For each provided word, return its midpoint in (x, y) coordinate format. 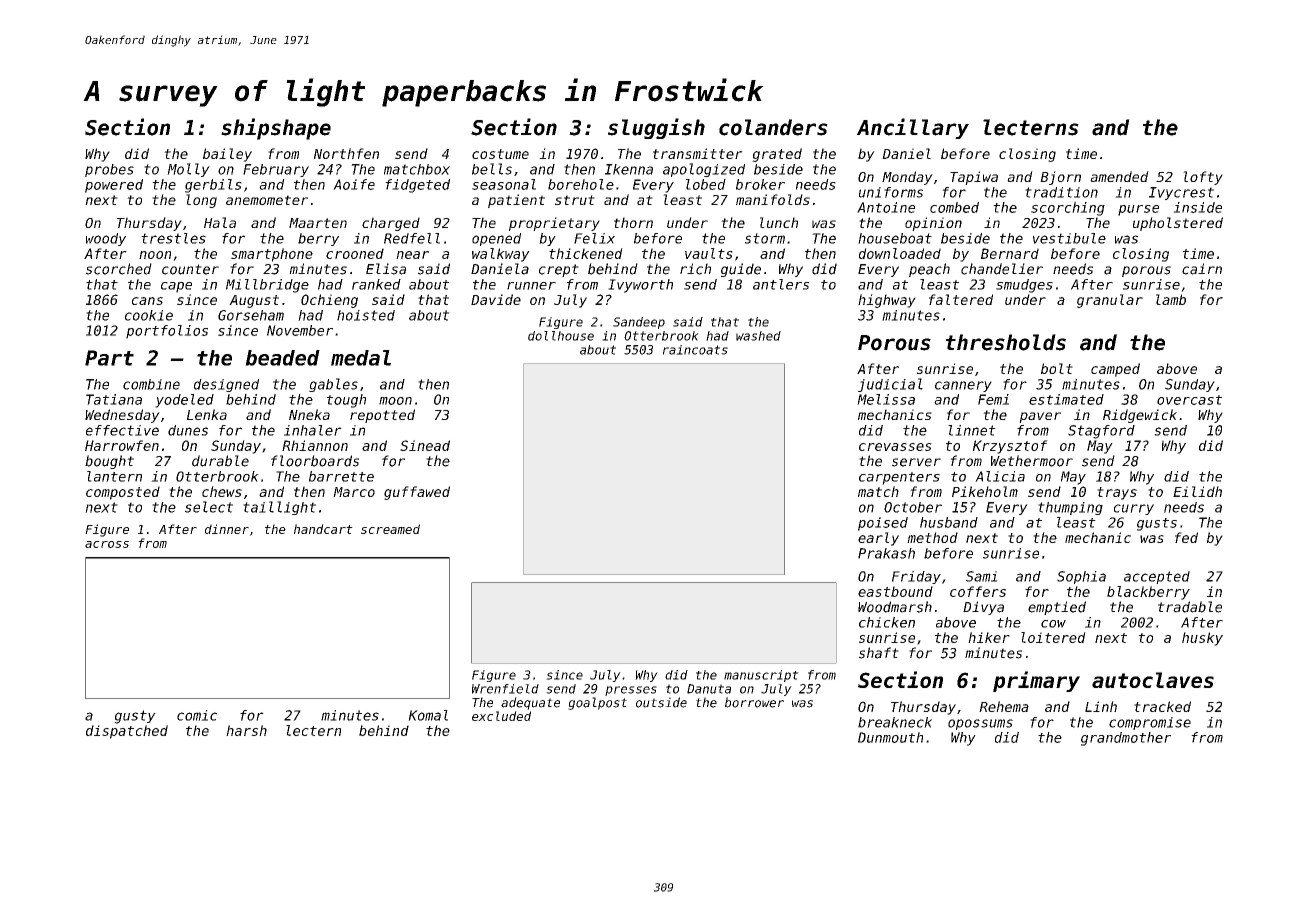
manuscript (761, 676)
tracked (1162, 706)
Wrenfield (505, 689)
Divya (983, 608)
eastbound (895, 591)
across (107, 544)
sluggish (656, 128)
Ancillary (913, 128)
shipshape (276, 129)
